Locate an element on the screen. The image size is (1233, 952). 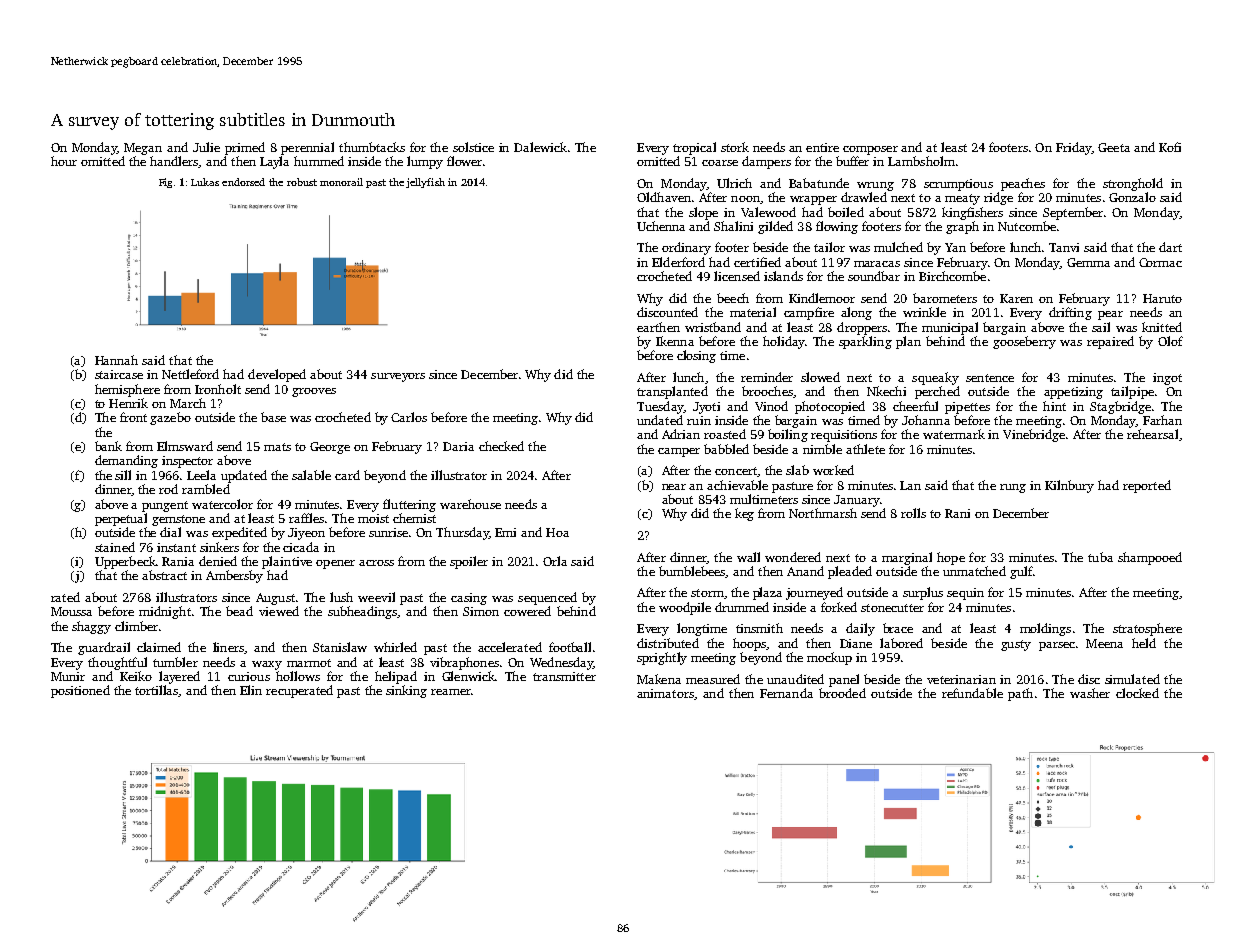
waxy is located at coordinates (267, 665).
